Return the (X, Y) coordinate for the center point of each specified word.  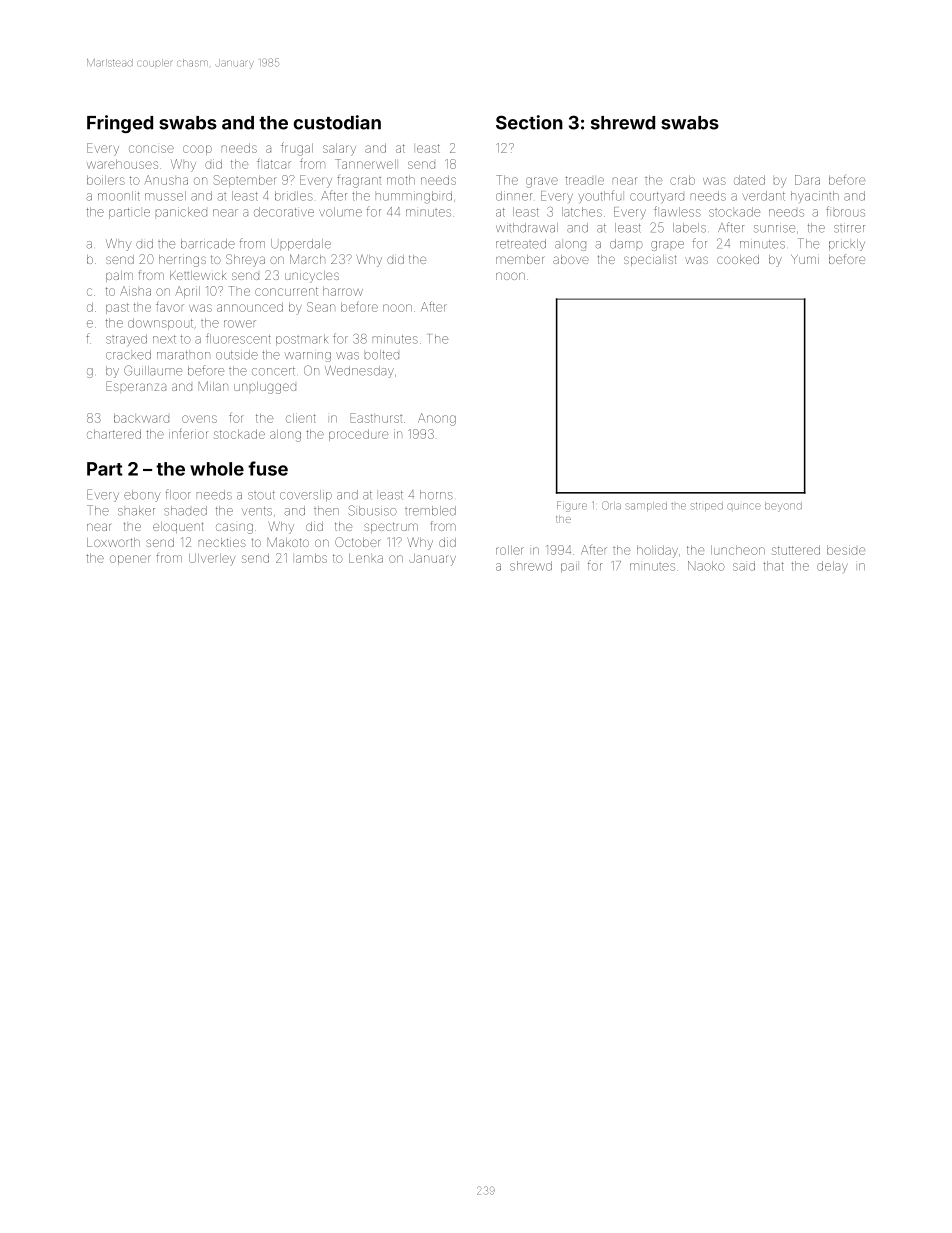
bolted (382, 355)
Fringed (120, 124)
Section (529, 122)
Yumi (805, 259)
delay (832, 566)
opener (130, 560)
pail (569, 568)
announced (250, 307)
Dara (807, 180)
